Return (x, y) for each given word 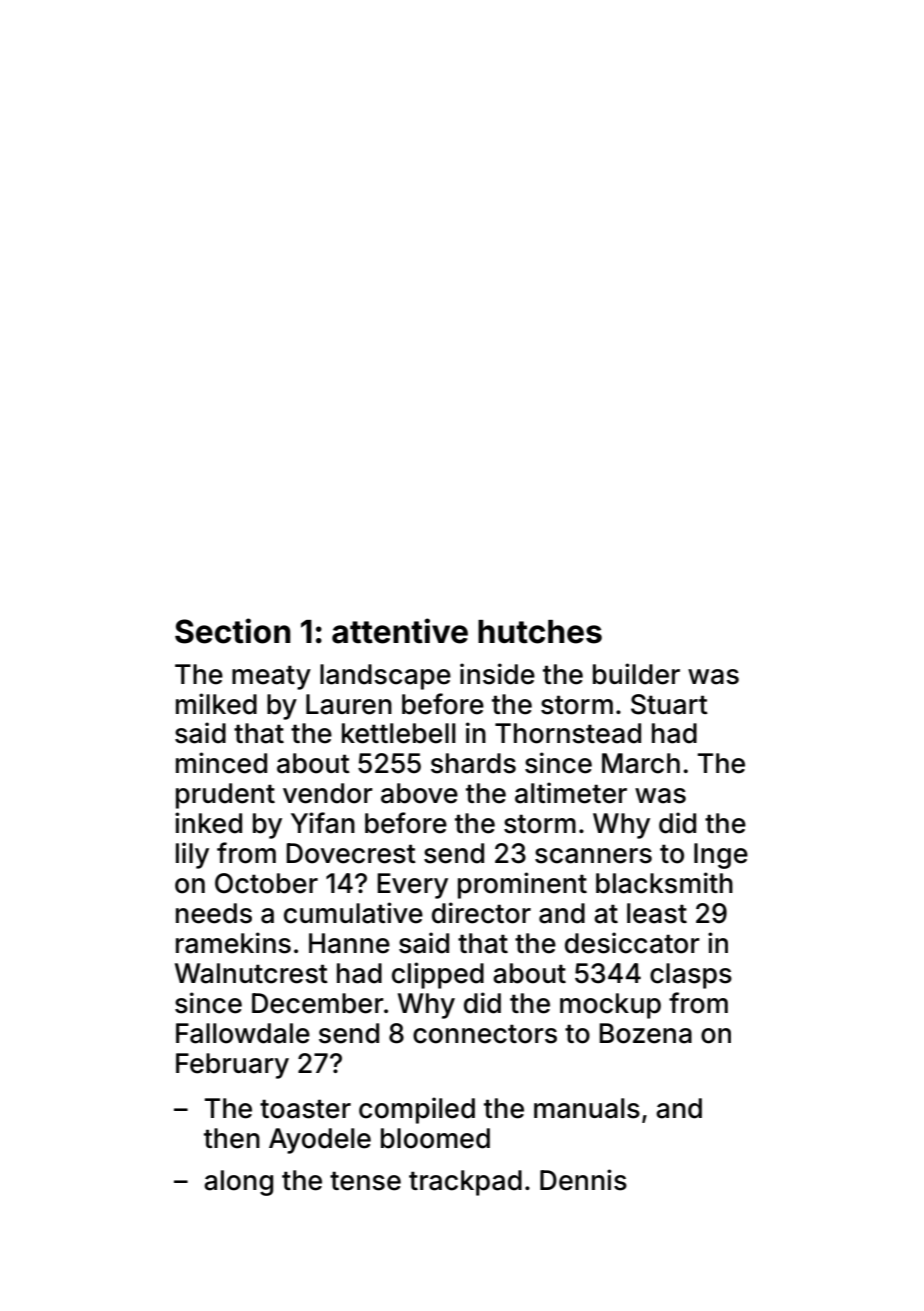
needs (214, 913)
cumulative (353, 913)
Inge (721, 856)
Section (233, 631)
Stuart (669, 704)
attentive (400, 631)
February (232, 1066)
